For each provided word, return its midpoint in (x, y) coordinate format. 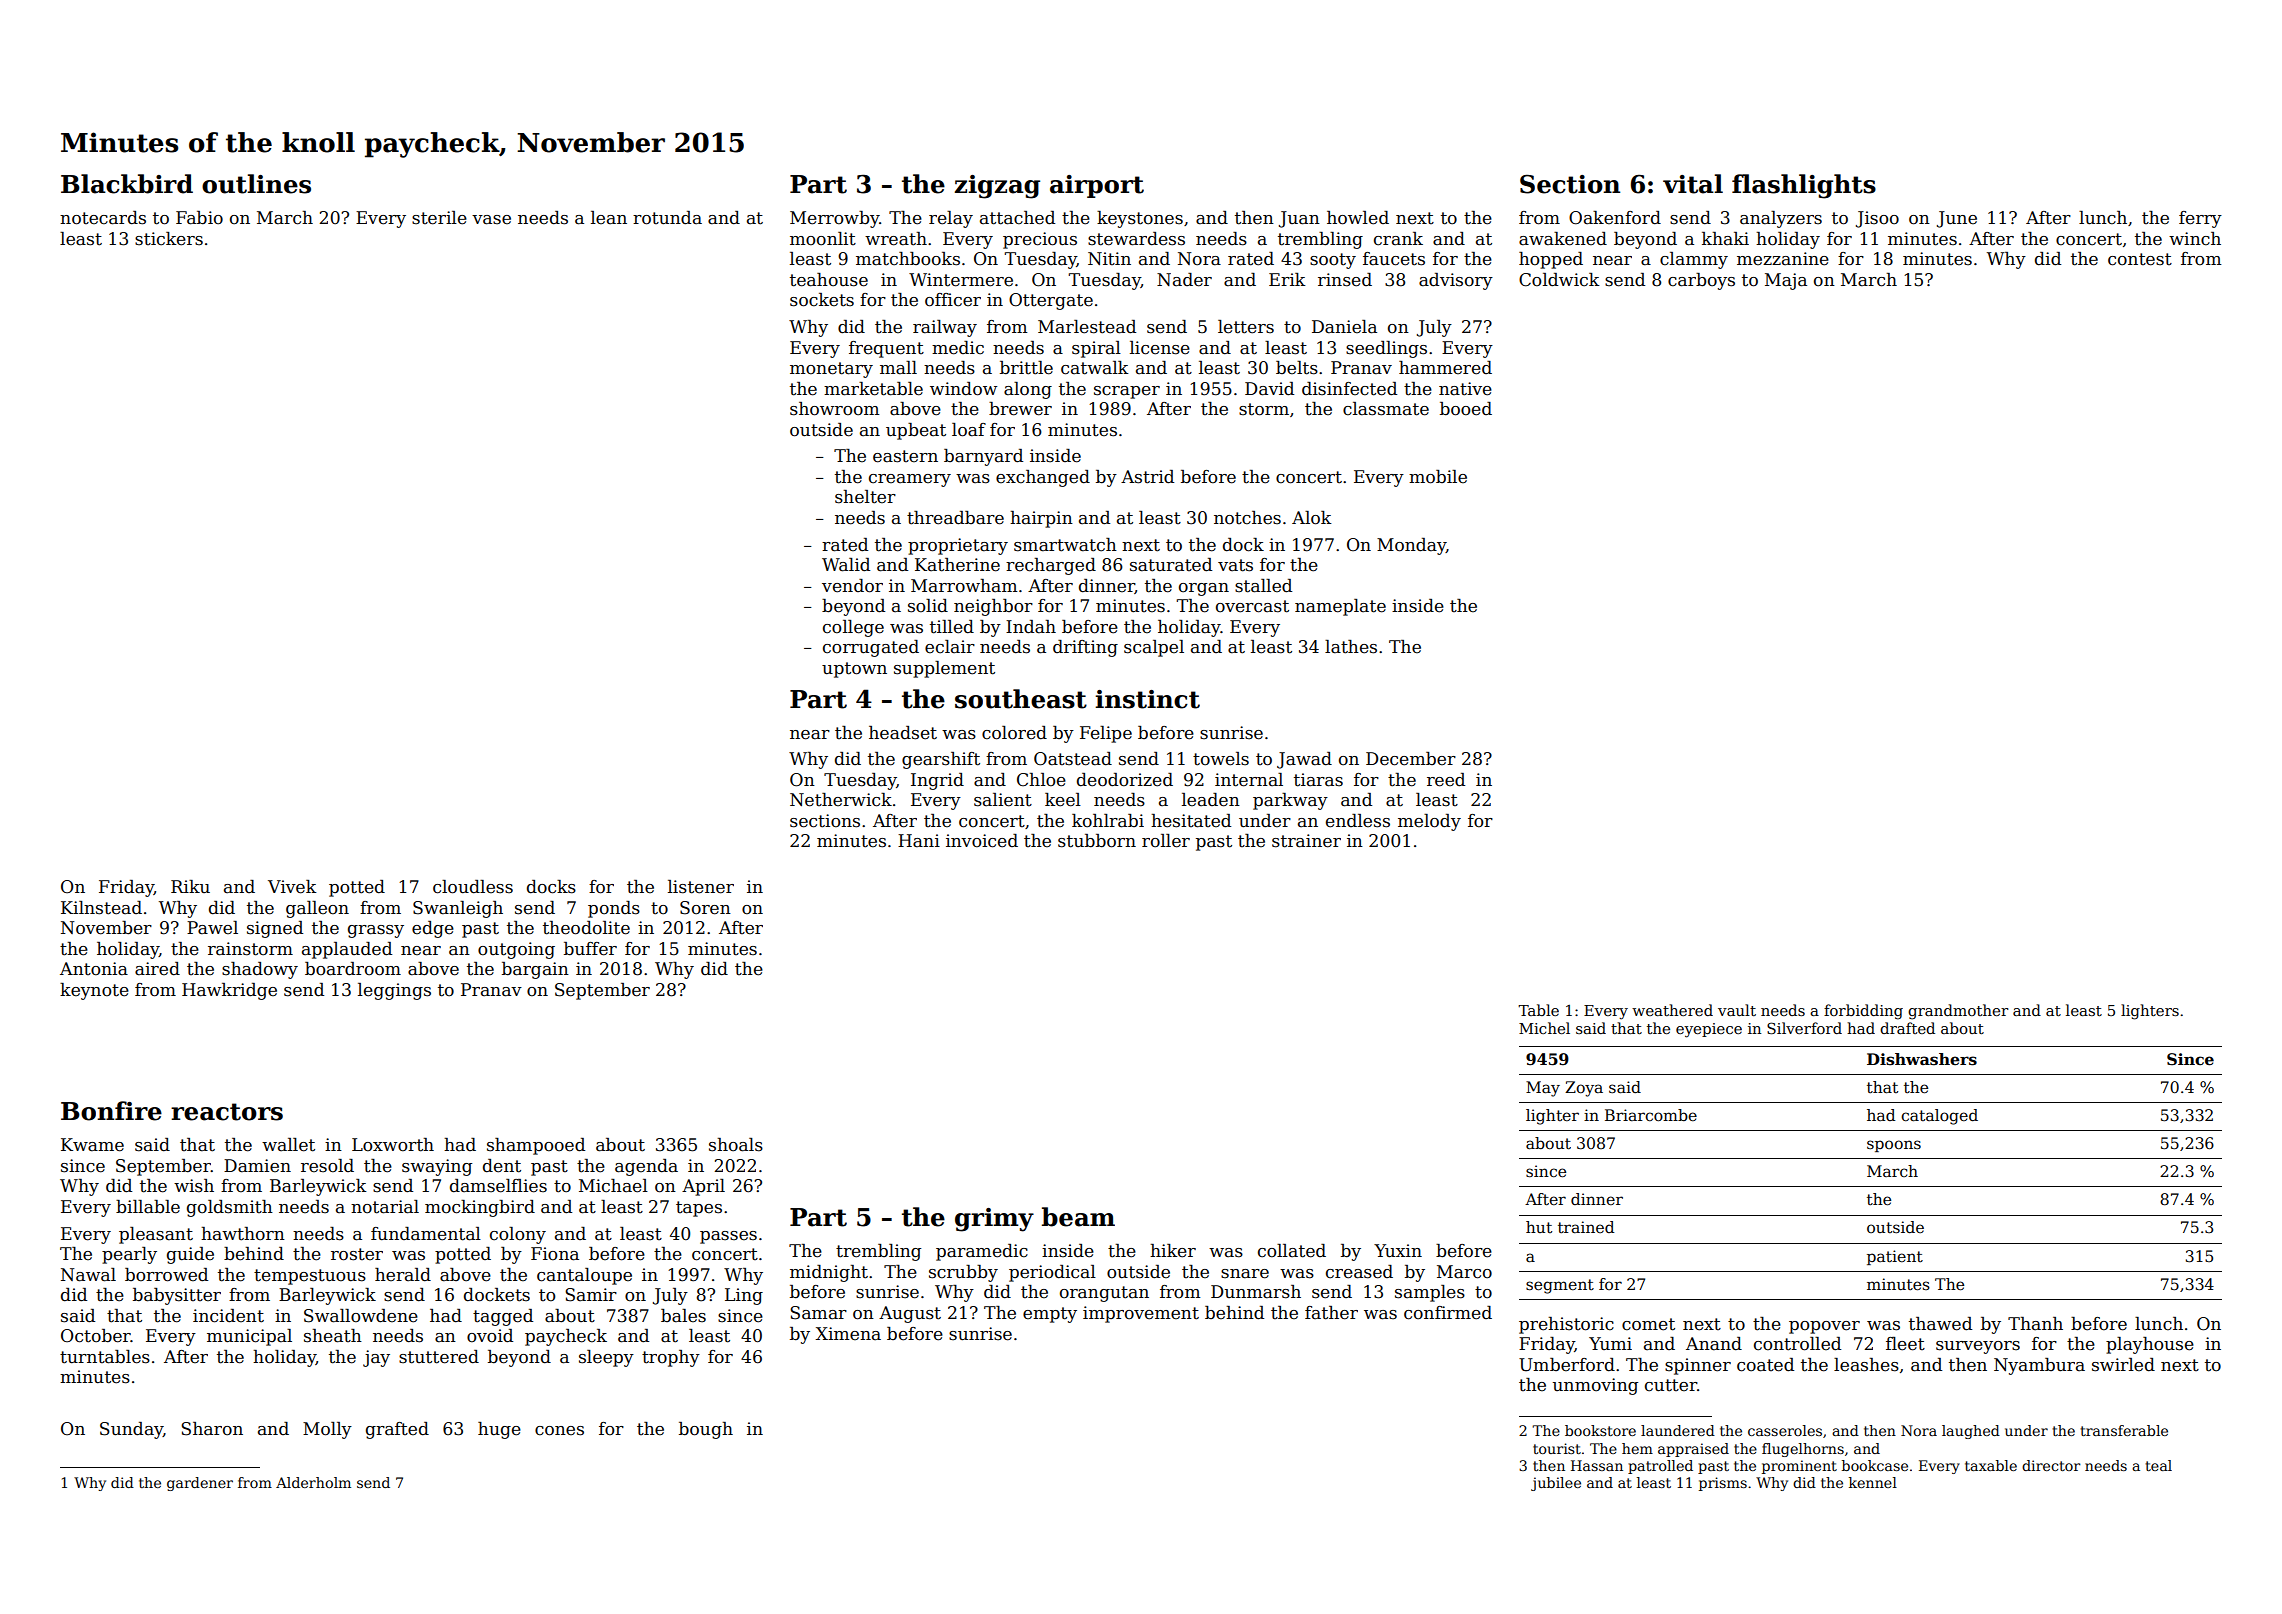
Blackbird (127, 184)
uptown (854, 670)
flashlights (1804, 186)
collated (1292, 1251)
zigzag (997, 187)
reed (1446, 780)
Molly (327, 1430)
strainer (1306, 841)
